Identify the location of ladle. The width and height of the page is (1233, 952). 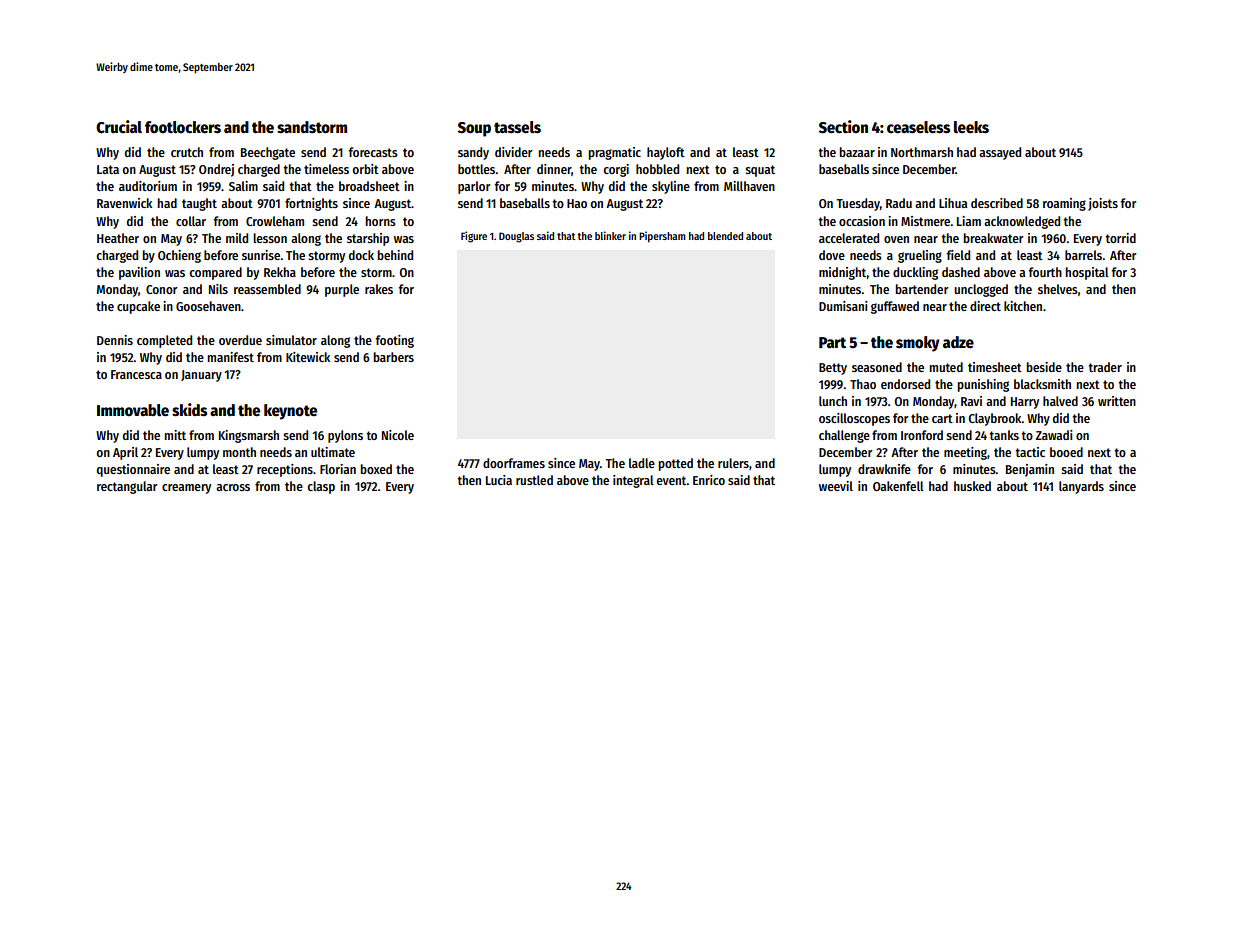
(642, 463).
